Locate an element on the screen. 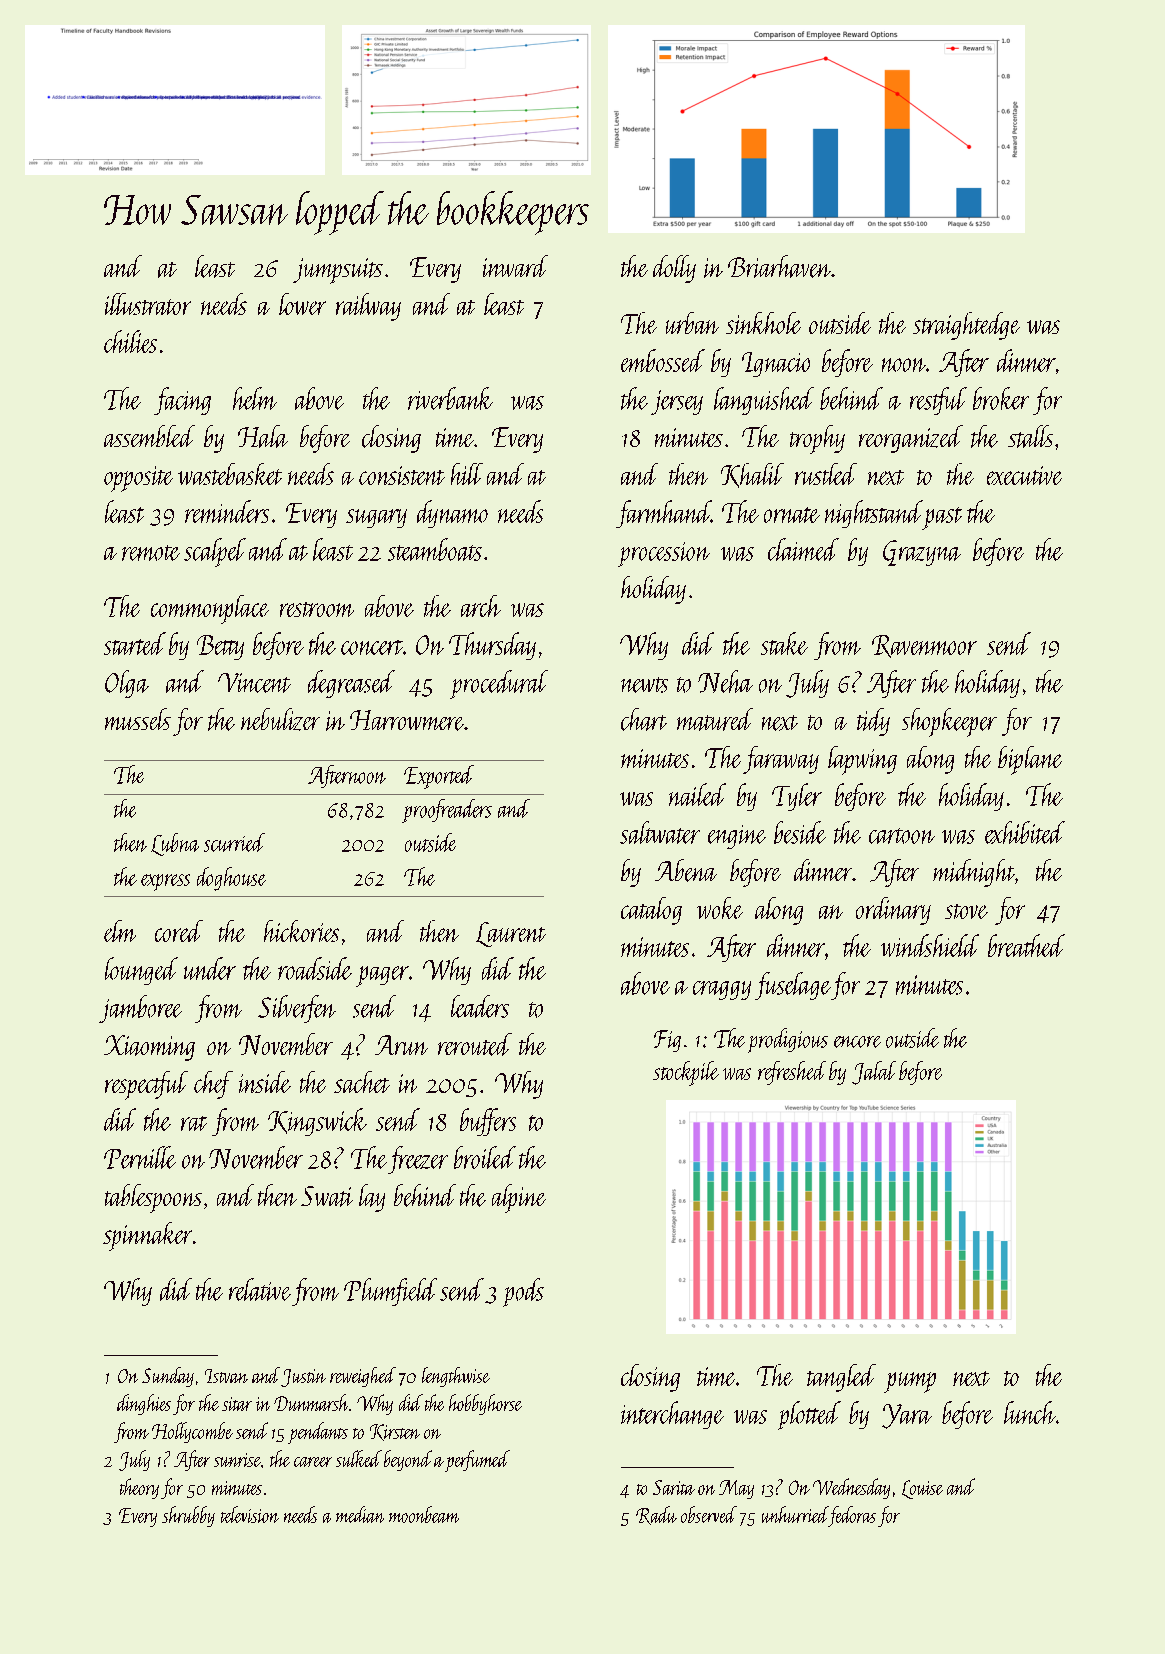 The width and height of the screenshot is (1165, 1654). helm is located at coordinates (255, 398).
